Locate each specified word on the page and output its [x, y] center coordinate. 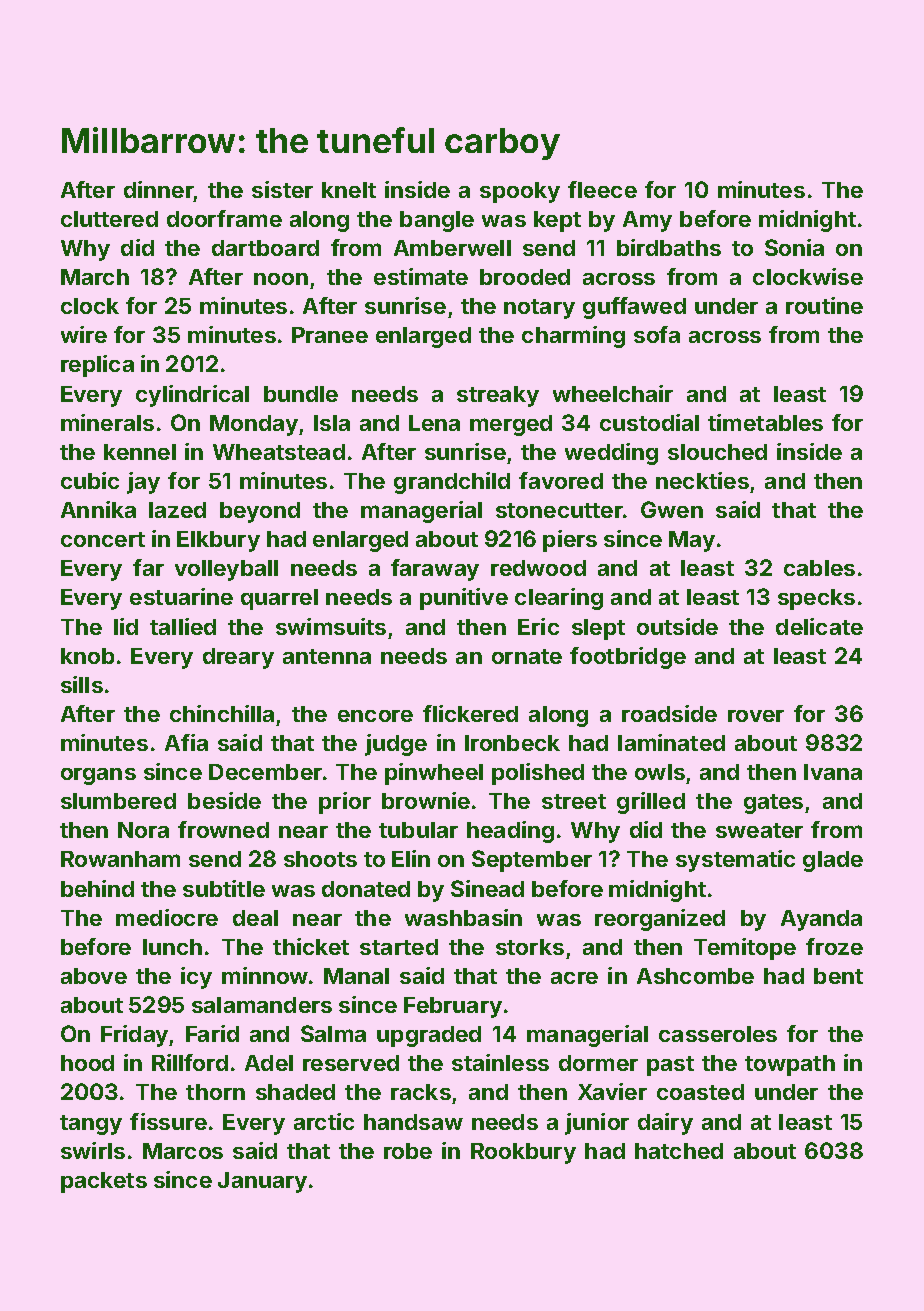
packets [104, 1182]
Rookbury [523, 1153]
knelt [349, 190]
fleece [602, 189]
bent [838, 976]
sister [282, 189]
